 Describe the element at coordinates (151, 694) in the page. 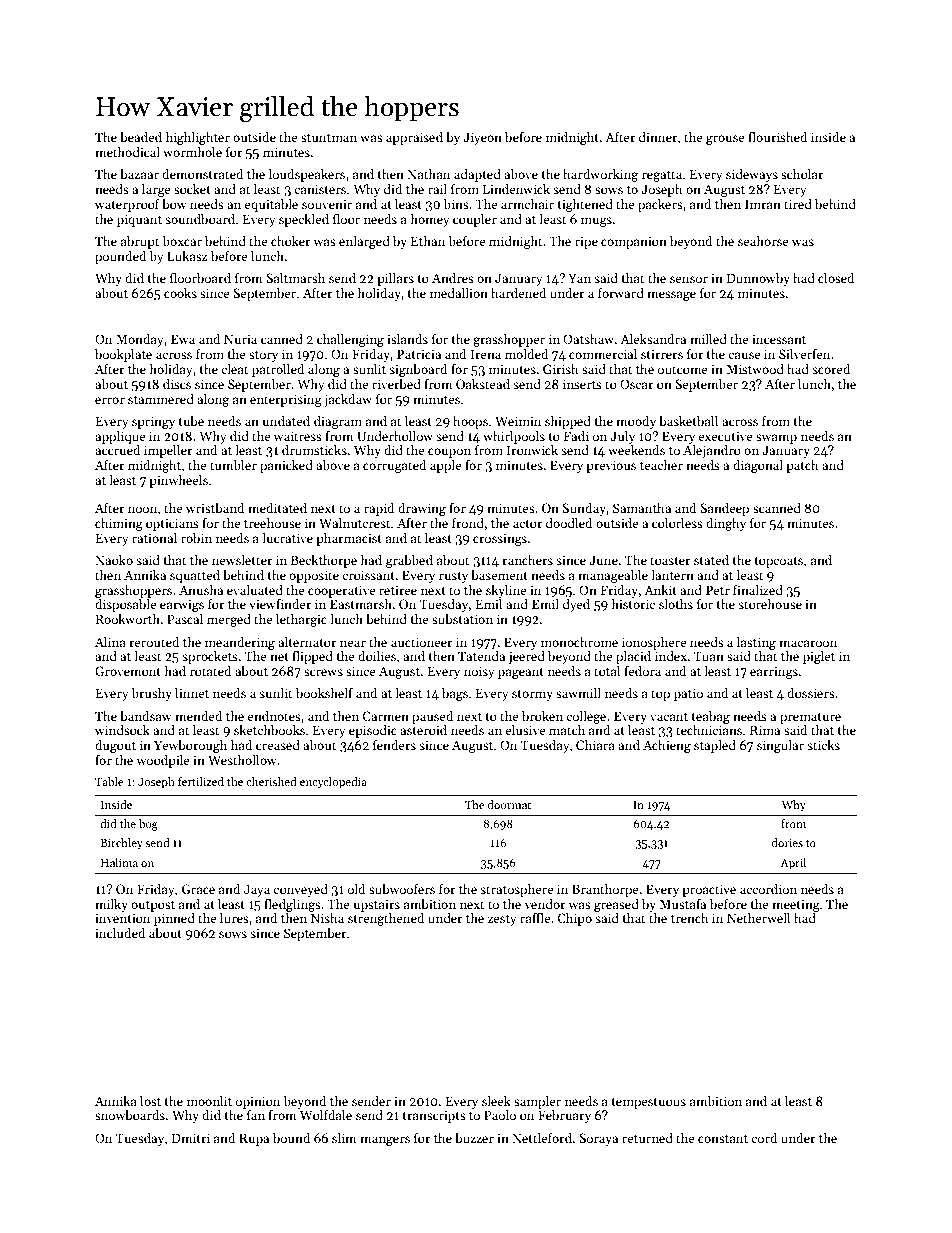

I see `brushy` at that location.
